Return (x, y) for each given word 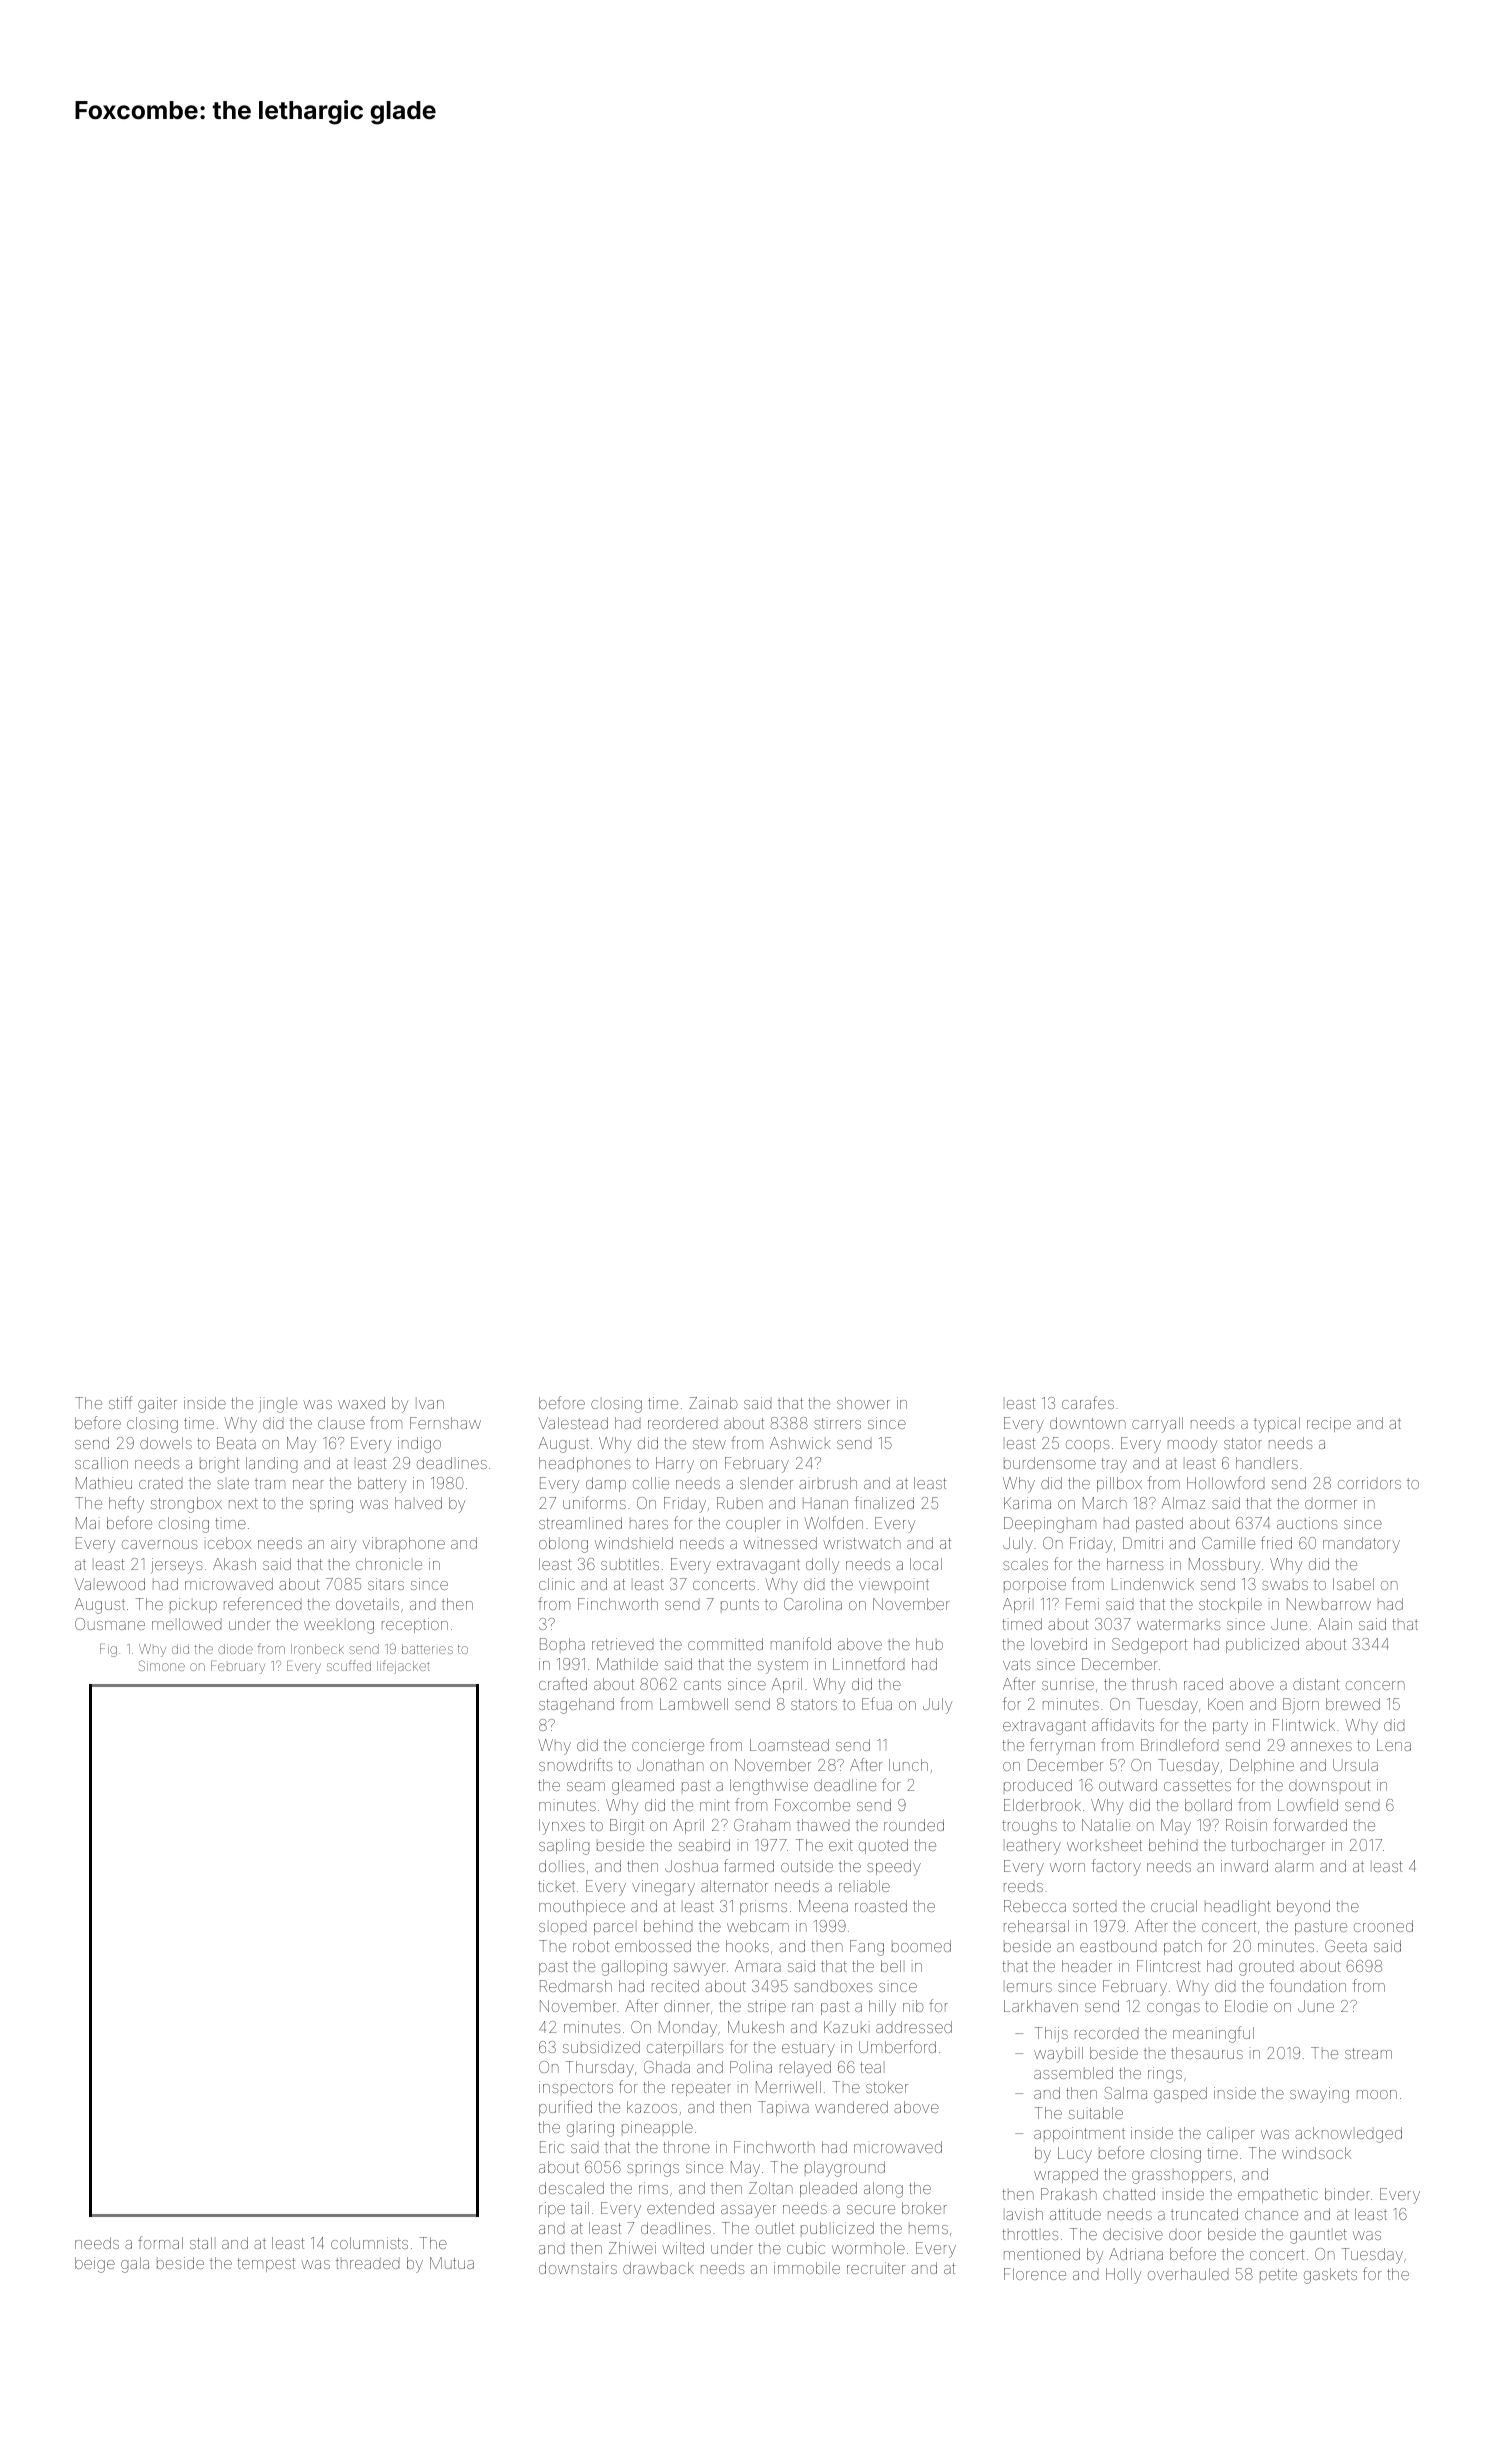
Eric (552, 2147)
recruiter (876, 2268)
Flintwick (1304, 1725)
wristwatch (862, 1543)
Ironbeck (317, 1649)
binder (1347, 2194)
